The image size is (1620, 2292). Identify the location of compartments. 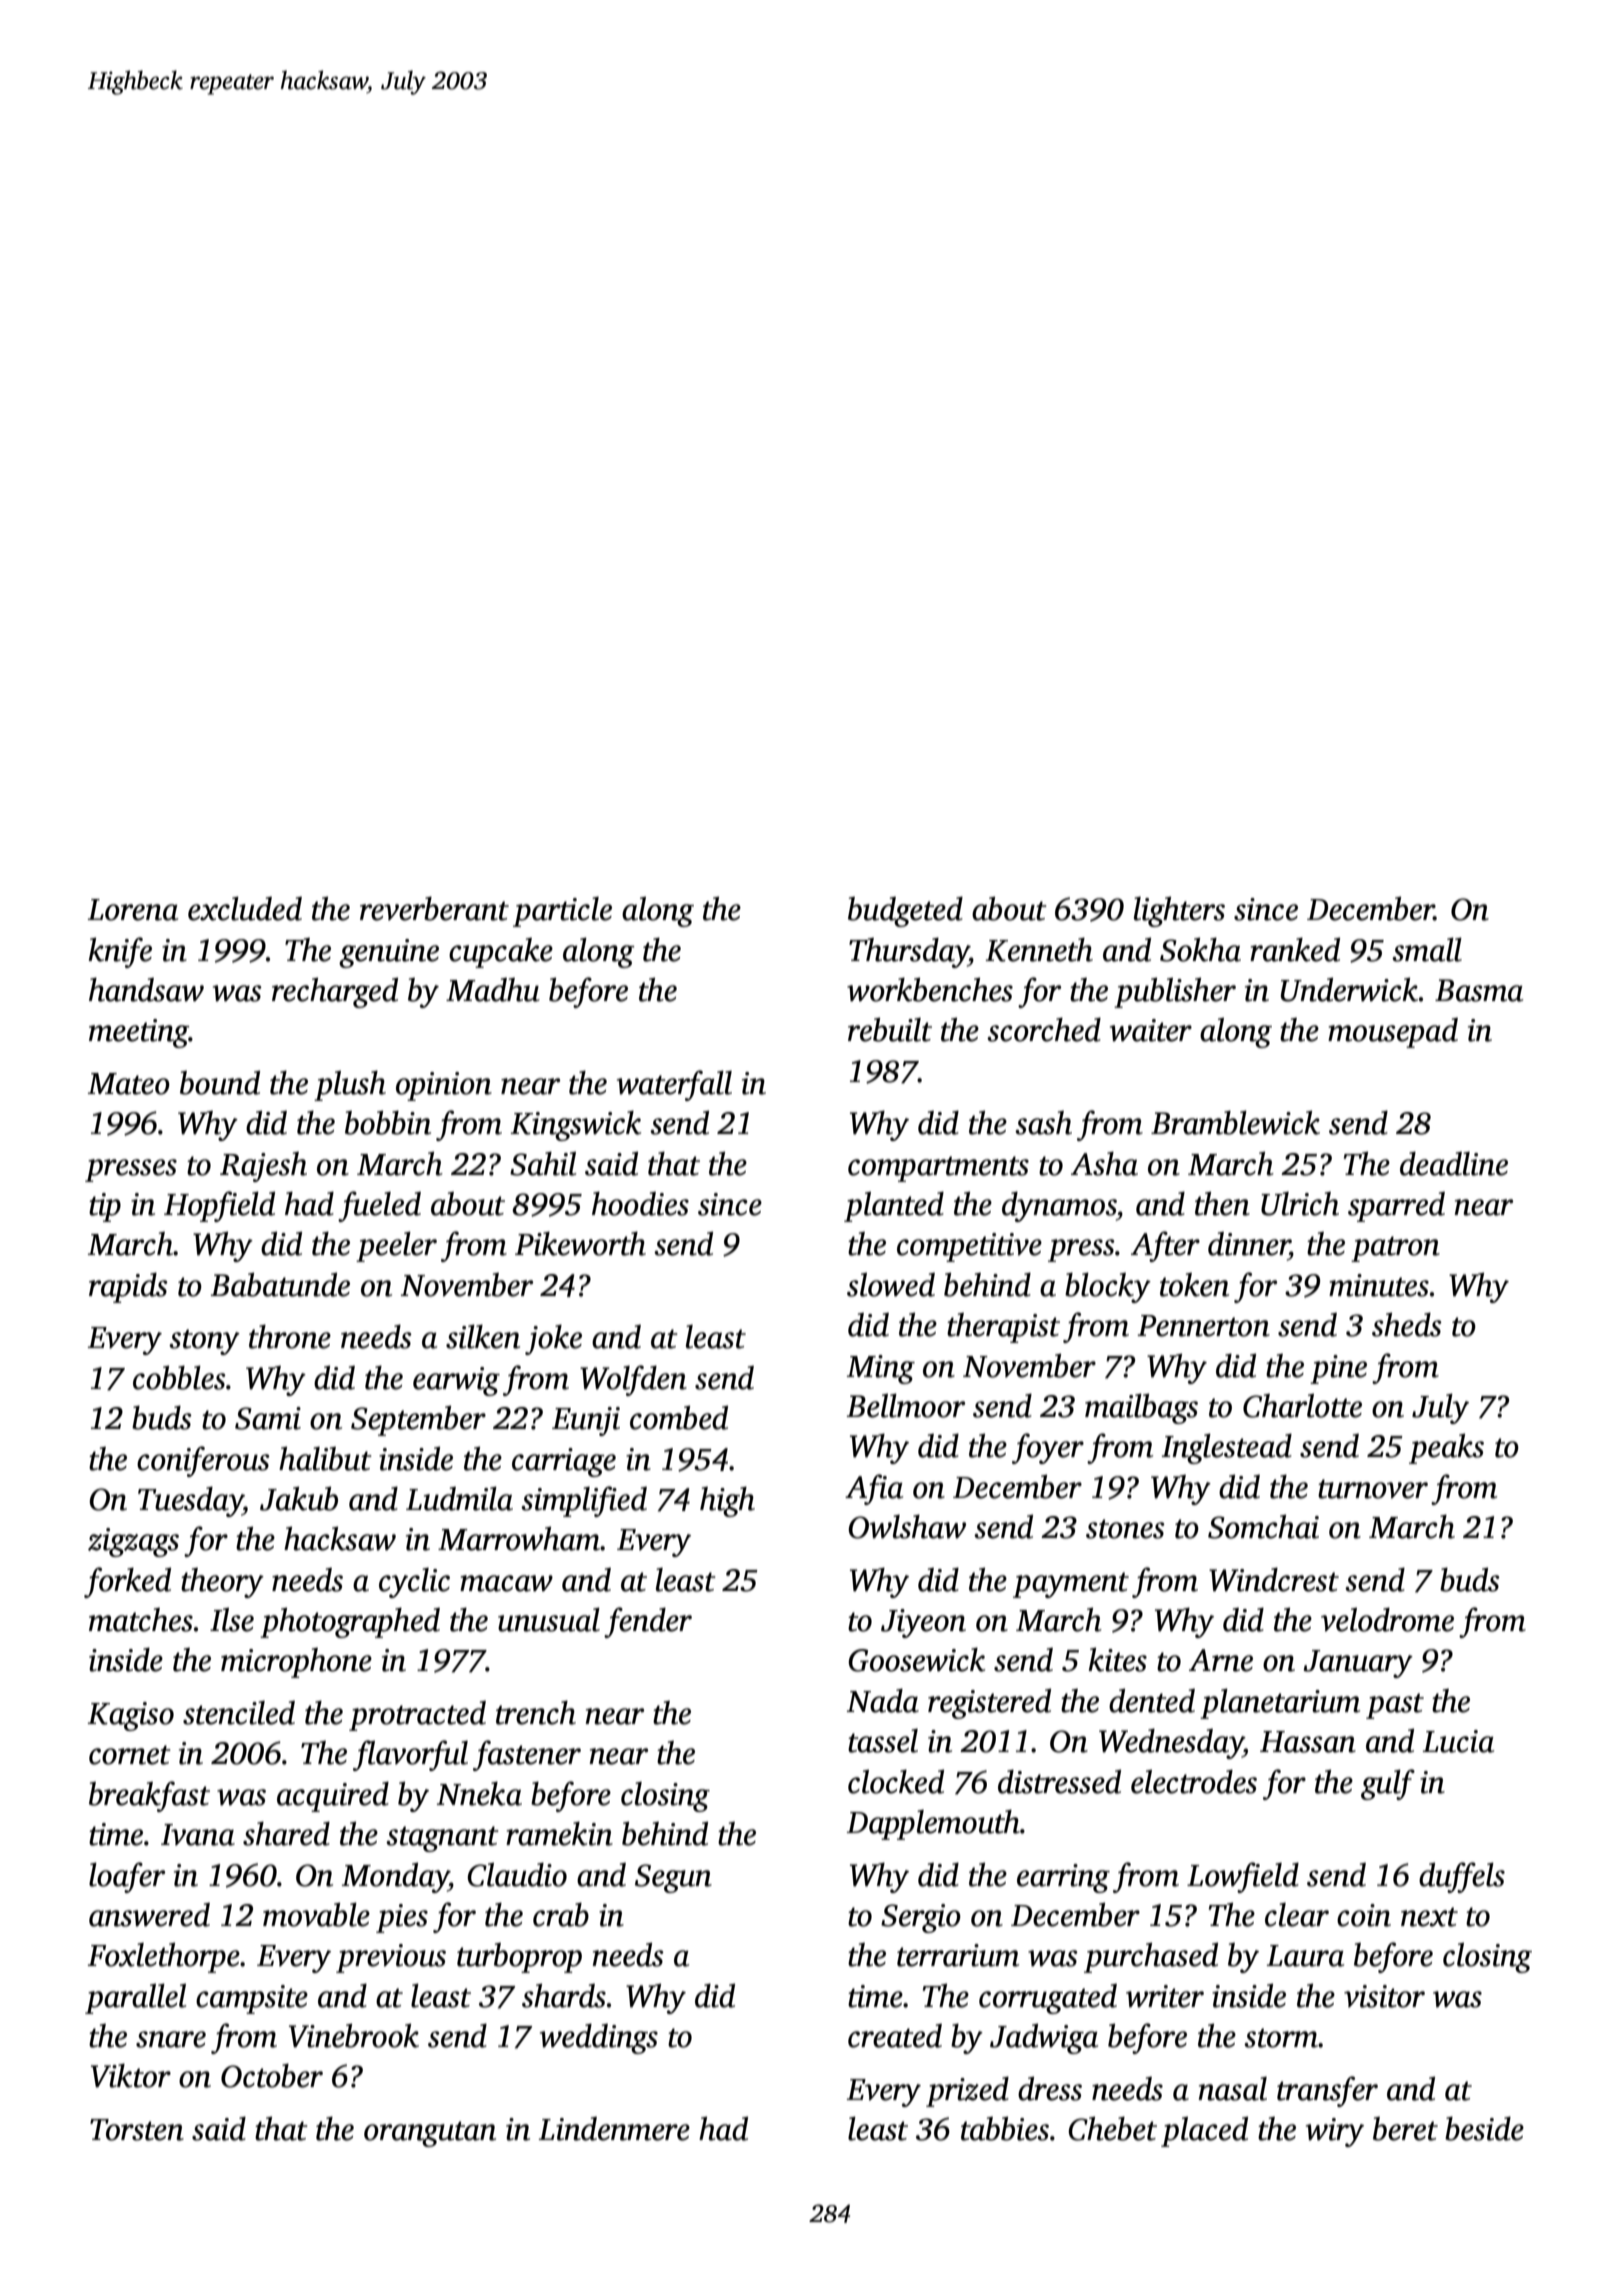
(938, 1169).
